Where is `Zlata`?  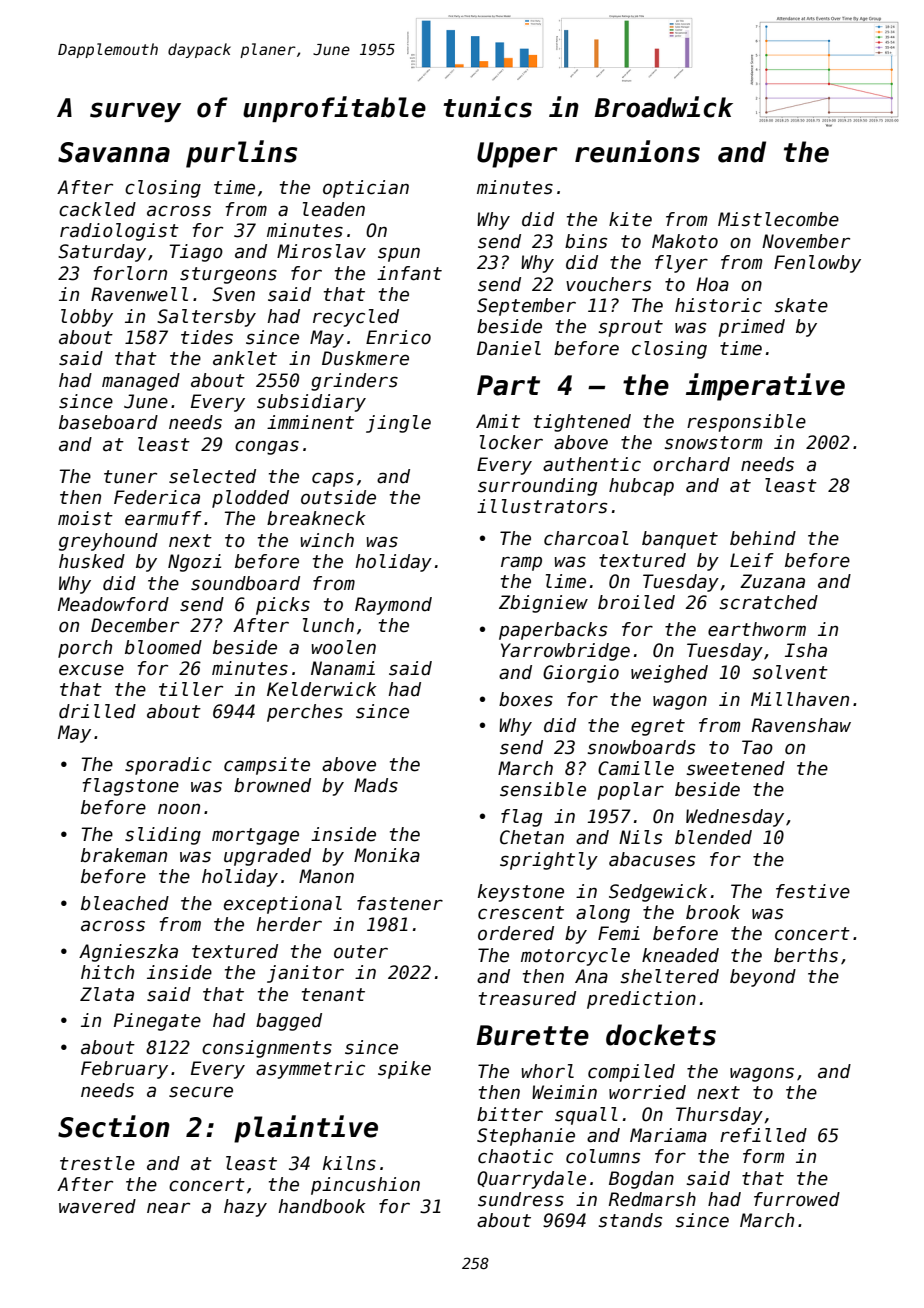 Zlata is located at coordinates (107, 994).
